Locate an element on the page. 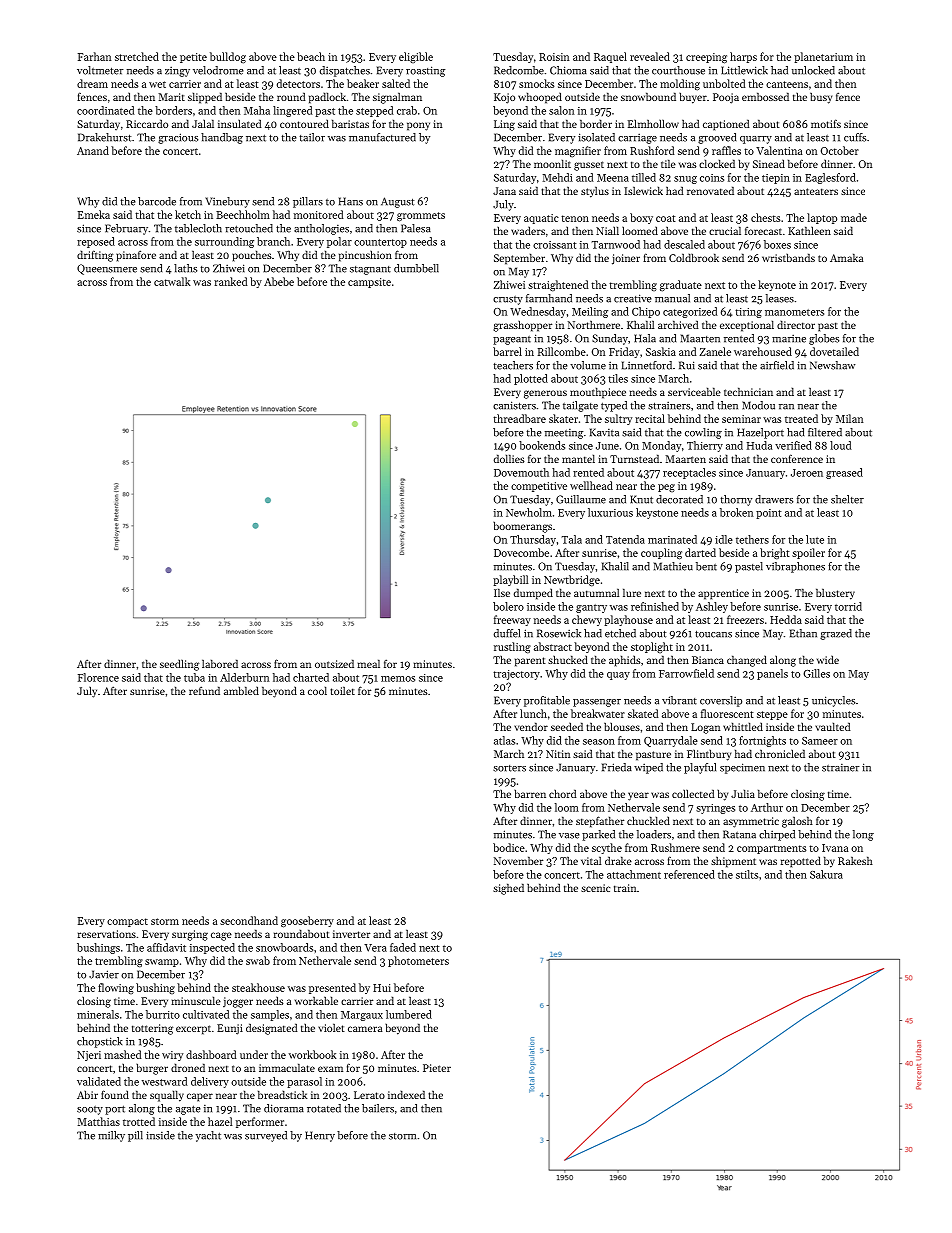 The height and width of the page is (1233, 952). toilet is located at coordinates (342, 690).
